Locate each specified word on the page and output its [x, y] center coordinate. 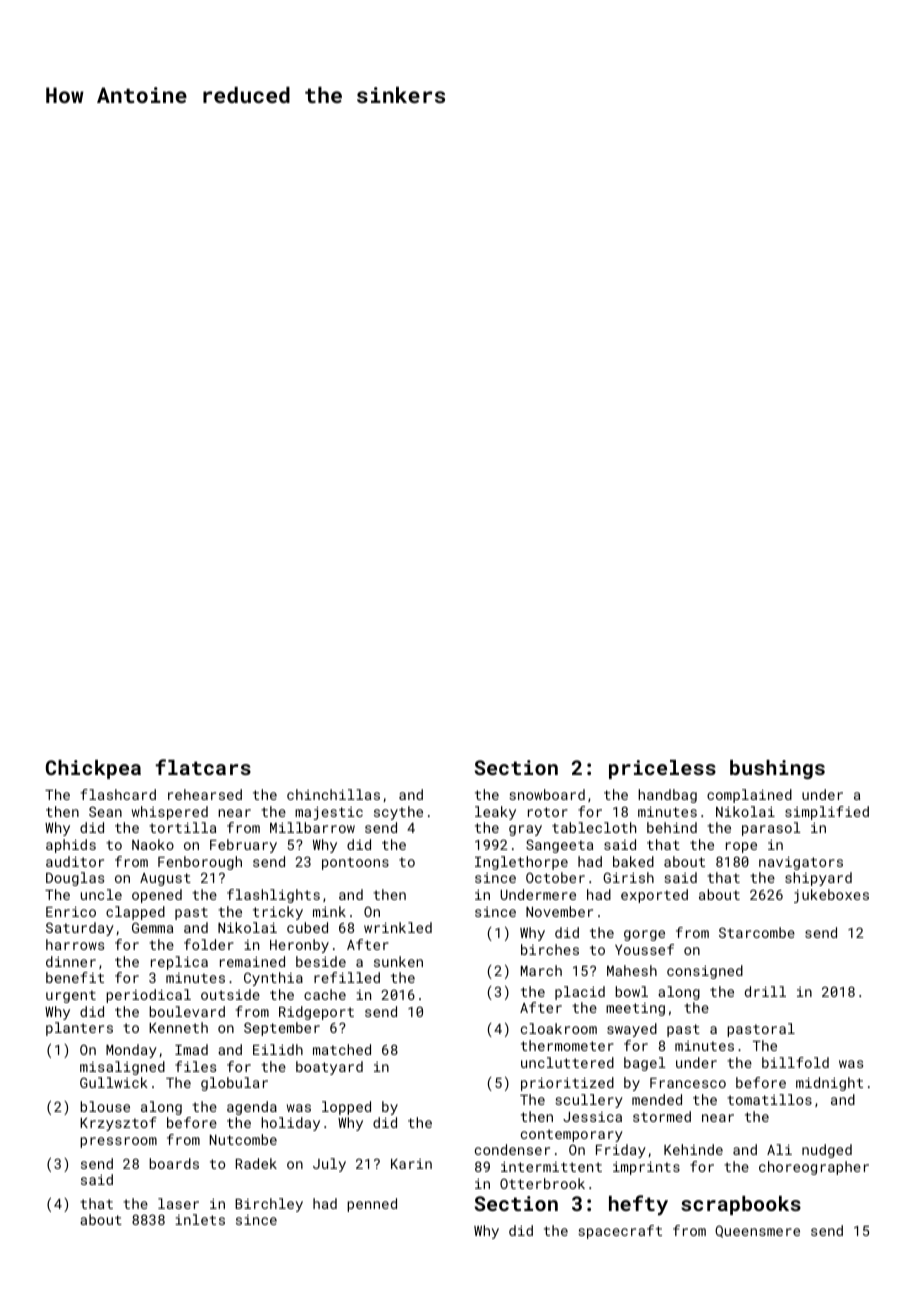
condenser [512, 1149]
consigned [705, 972]
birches [550, 949]
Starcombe [757, 932]
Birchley [269, 1205]
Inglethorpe [521, 863]
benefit [75, 977]
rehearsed [205, 794]
